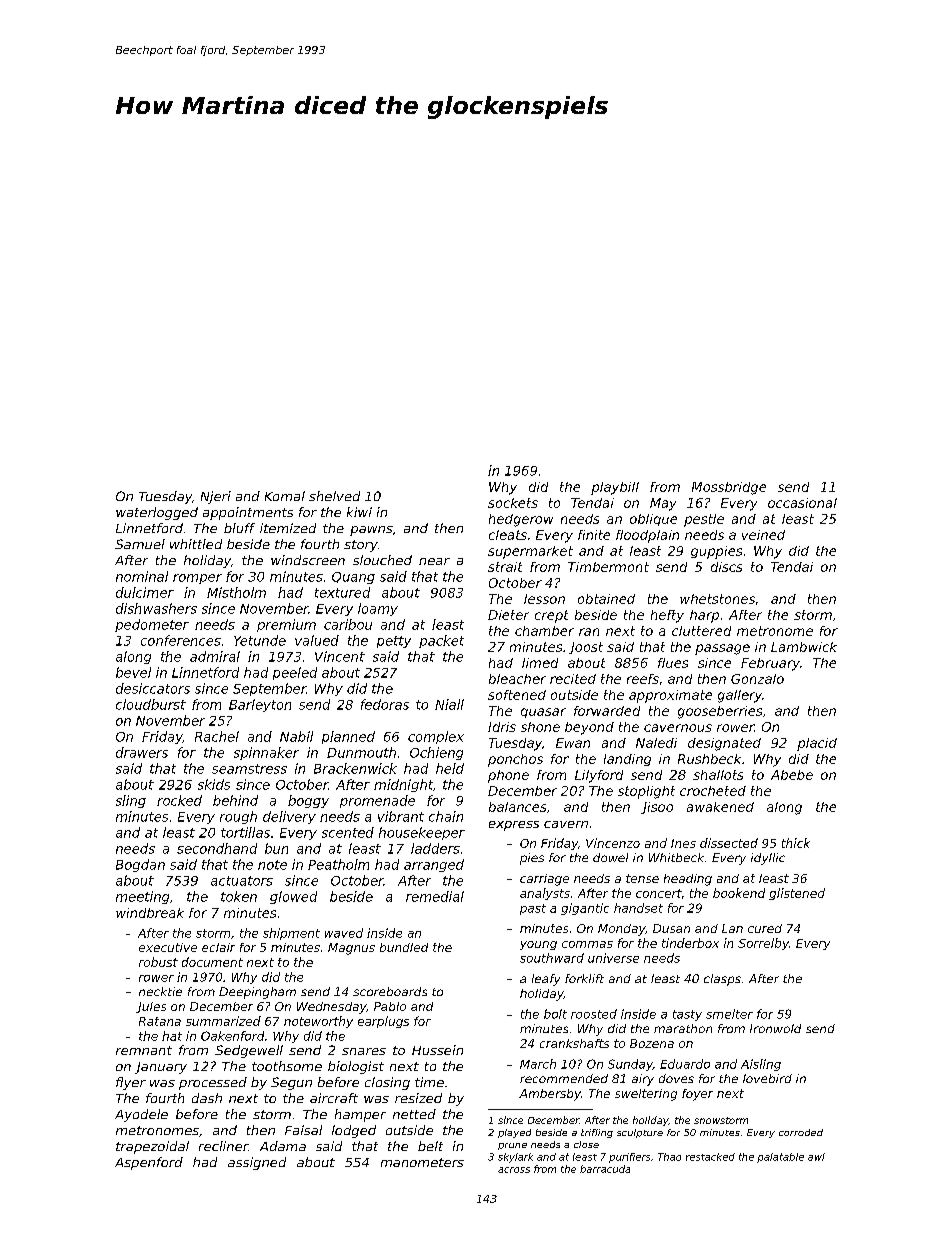 This document has width=952, height=1233. Describe the element at coordinates (533, 909) in the document. I see `past` at that location.
